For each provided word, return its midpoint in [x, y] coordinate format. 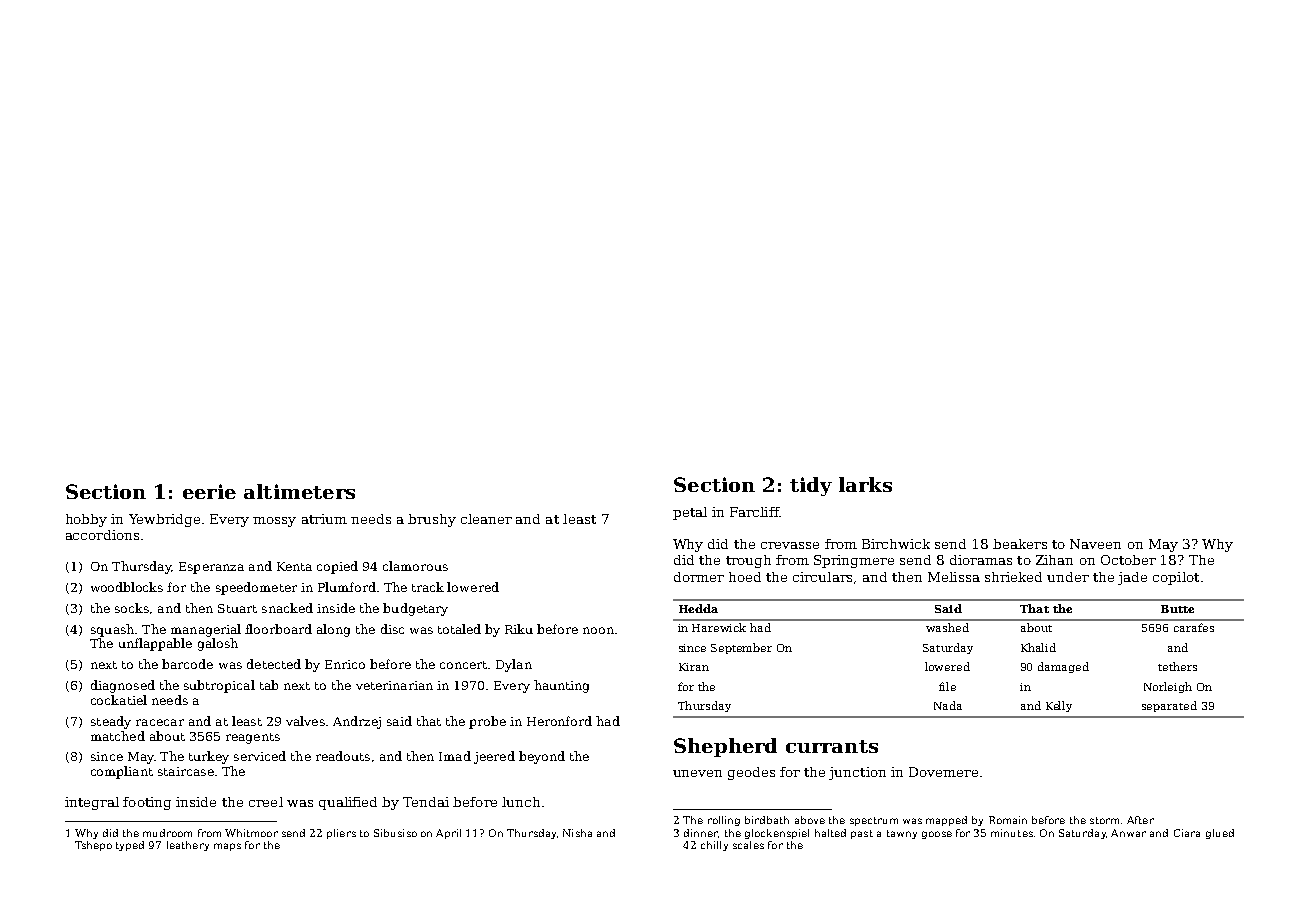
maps [227, 847]
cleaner [486, 519]
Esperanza [211, 568]
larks [865, 484]
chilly [714, 846]
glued [1220, 834]
